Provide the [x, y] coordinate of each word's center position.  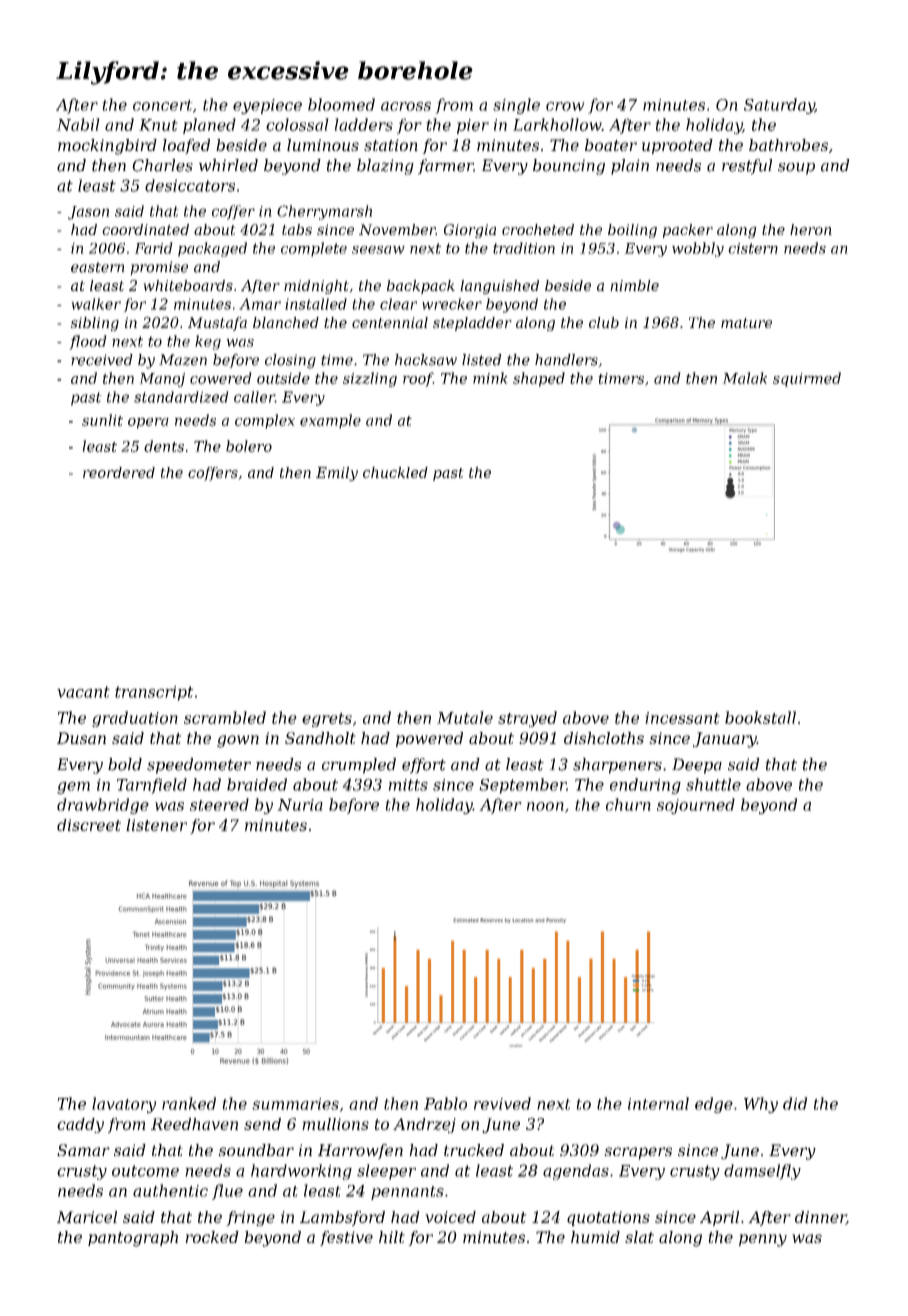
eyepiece [267, 106]
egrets [327, 720]
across [406, 106]
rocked [212, 1237]
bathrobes [788, 145]
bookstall [760, 717]
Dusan [81, 738]
